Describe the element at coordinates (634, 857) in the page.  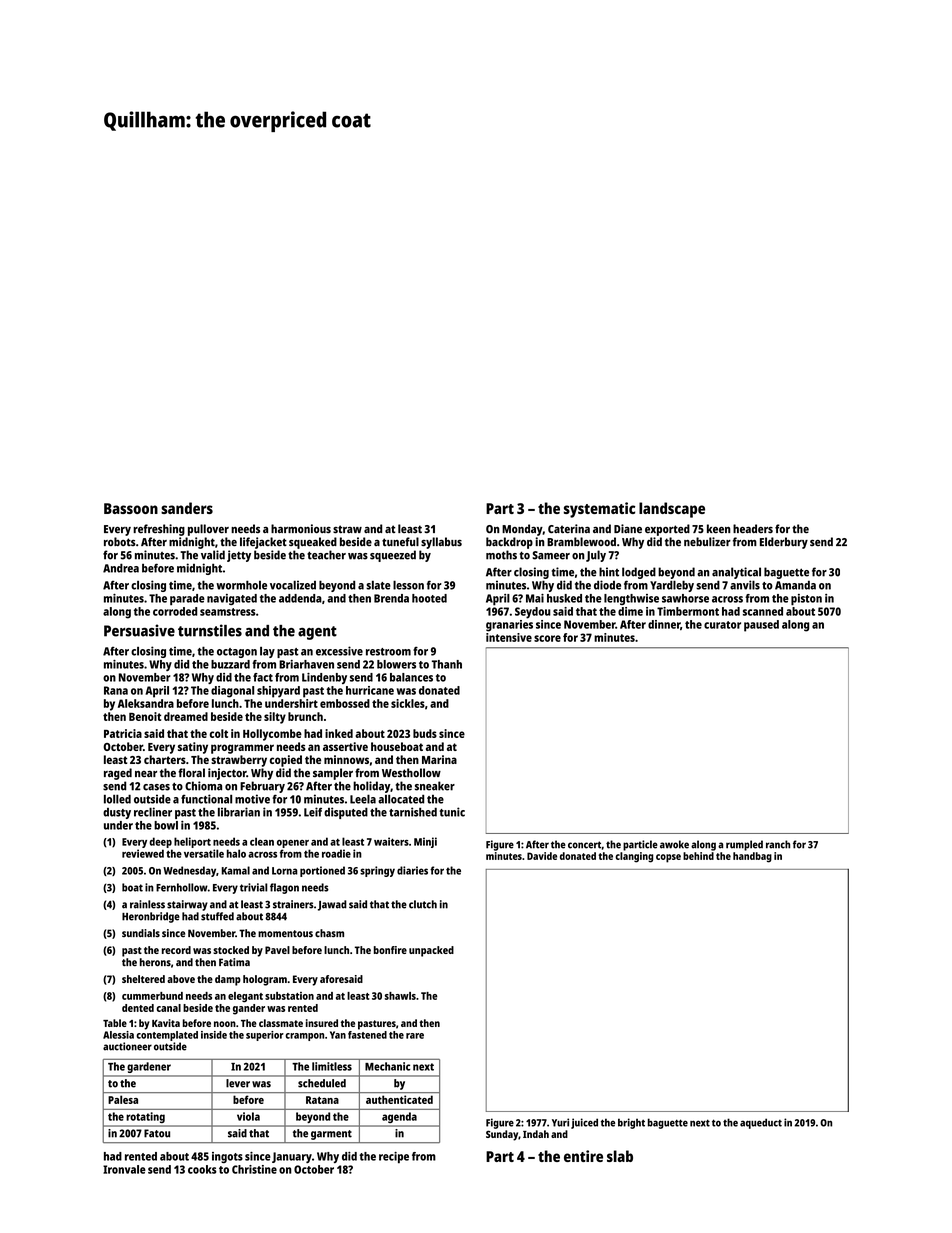
I see `clanging` at that location.
